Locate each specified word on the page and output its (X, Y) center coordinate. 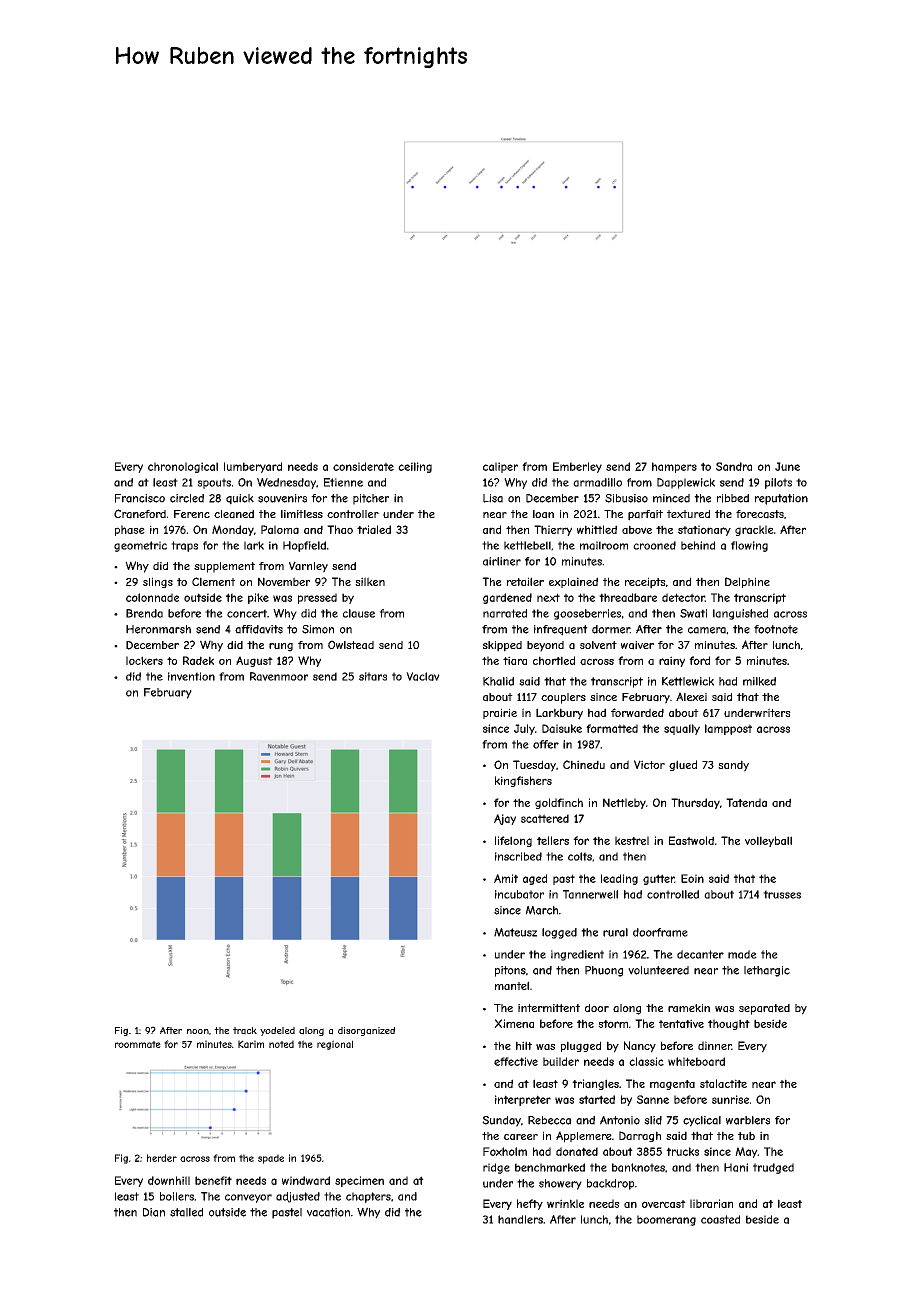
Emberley (577, 467)
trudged (773, 1168)
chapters (368, 1197)
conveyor (248, 1198)
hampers (674, 467)
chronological (183, 467)
